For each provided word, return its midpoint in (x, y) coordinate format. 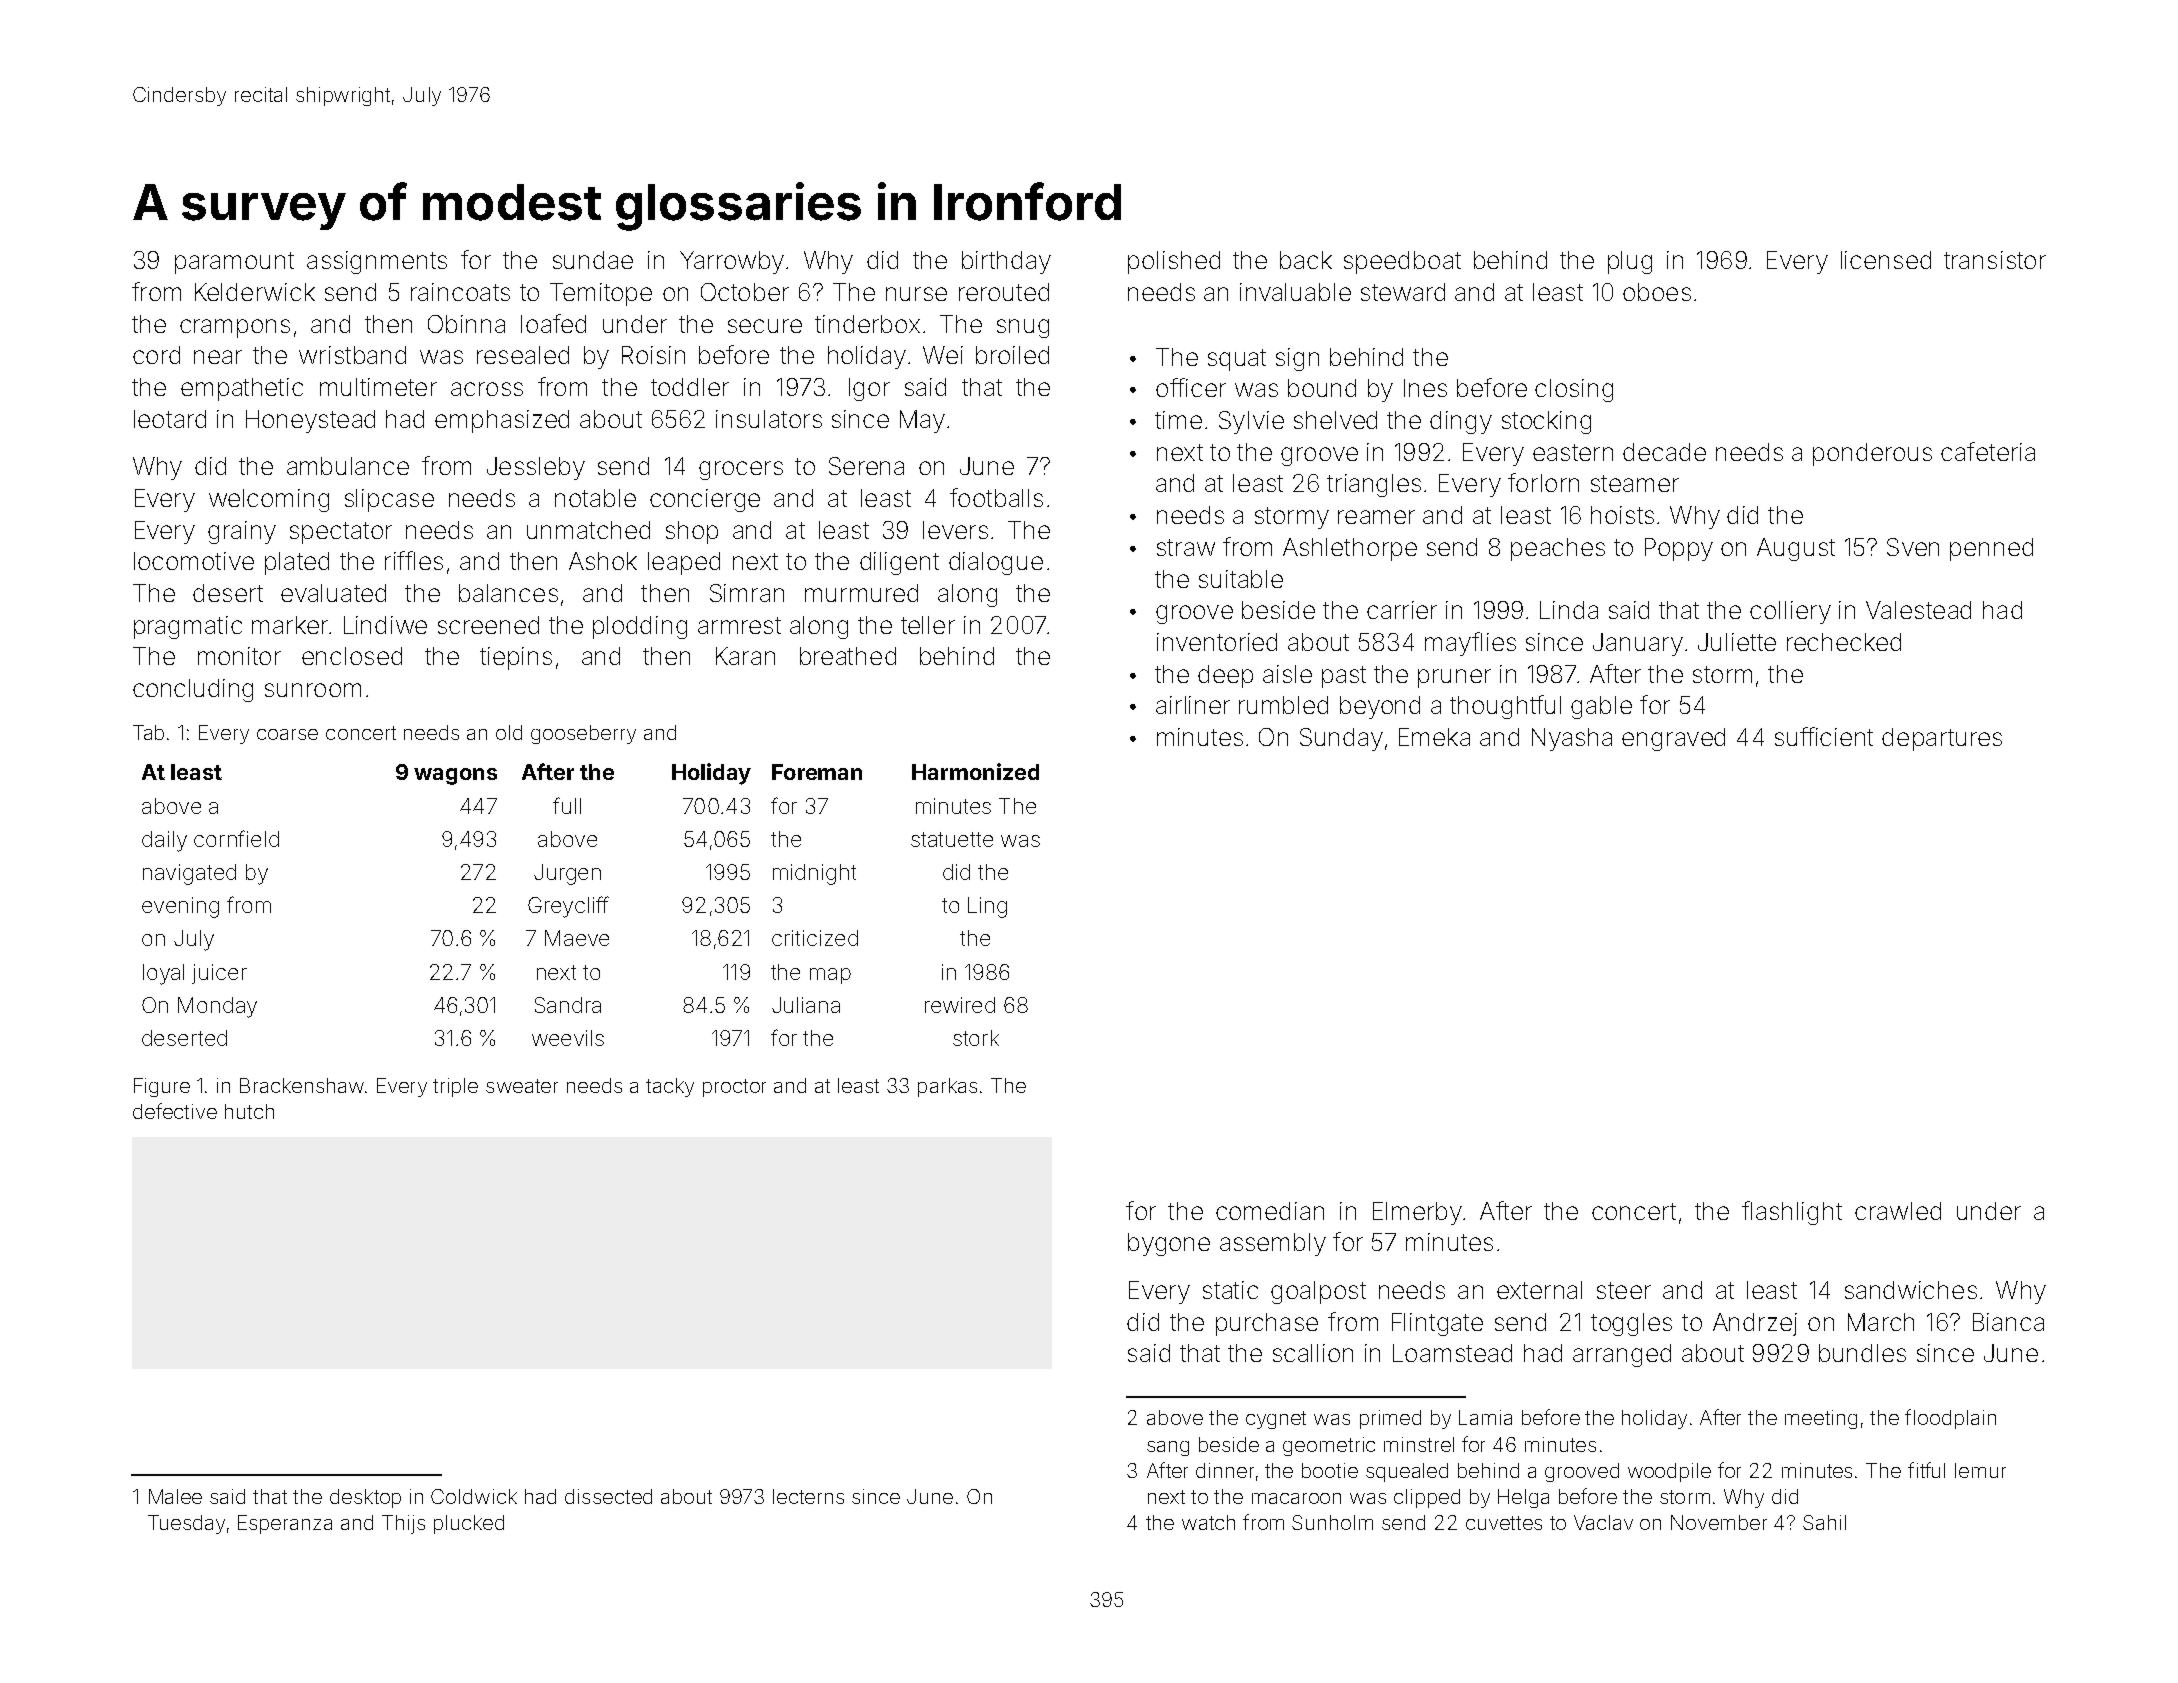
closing (1574, 390)
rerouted (1004, 292)
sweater (522, 1086)
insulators (769, 419)
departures (1942, 739)
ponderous (1872, 454)
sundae (593, 260)
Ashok (603, 561)
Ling (987, 907)
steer (1624, 1290)
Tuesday (186, 1524)
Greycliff (568, 907)
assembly (1273, 1244)
